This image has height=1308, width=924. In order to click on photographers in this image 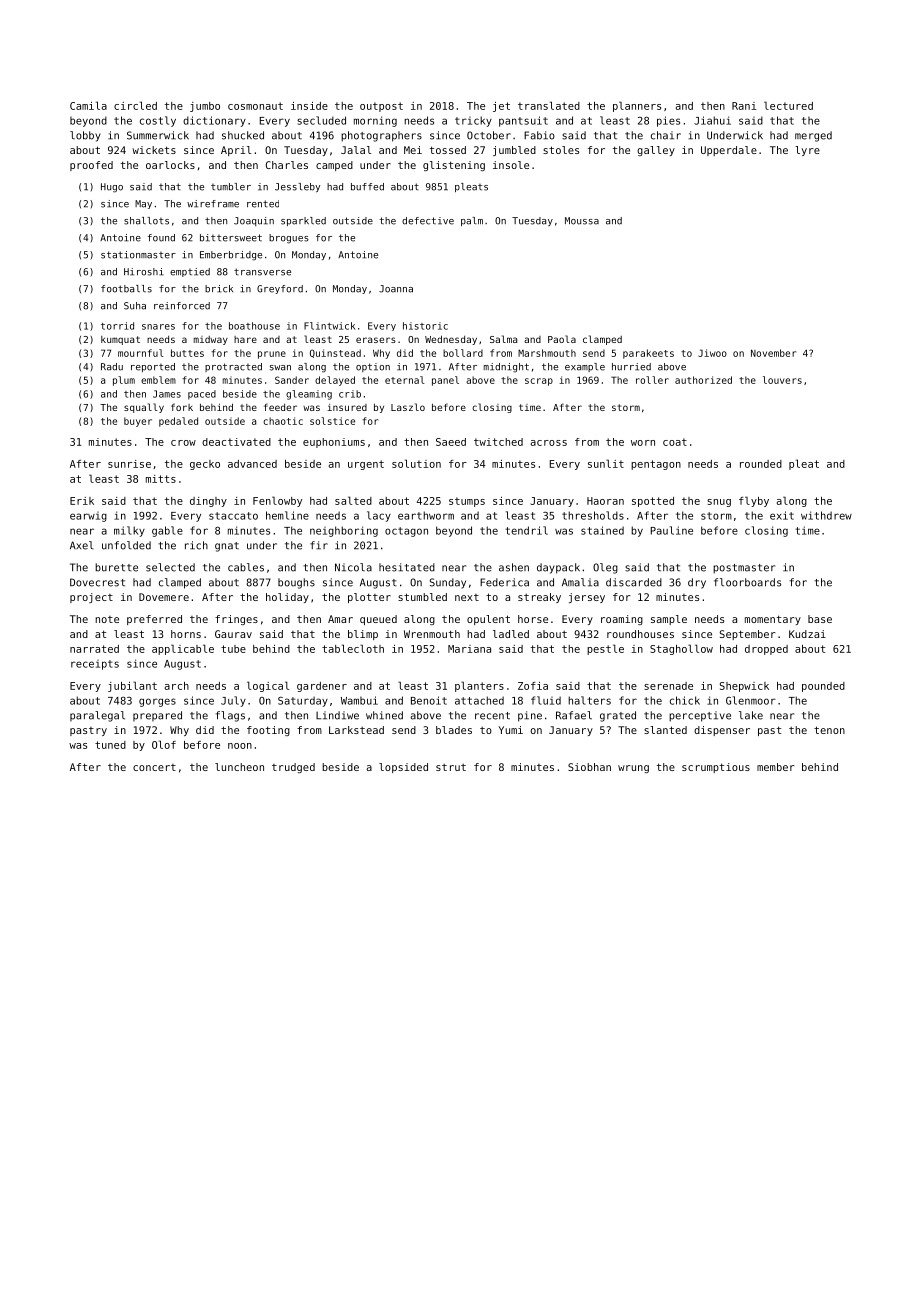, I will do `click(381, 136)`.
